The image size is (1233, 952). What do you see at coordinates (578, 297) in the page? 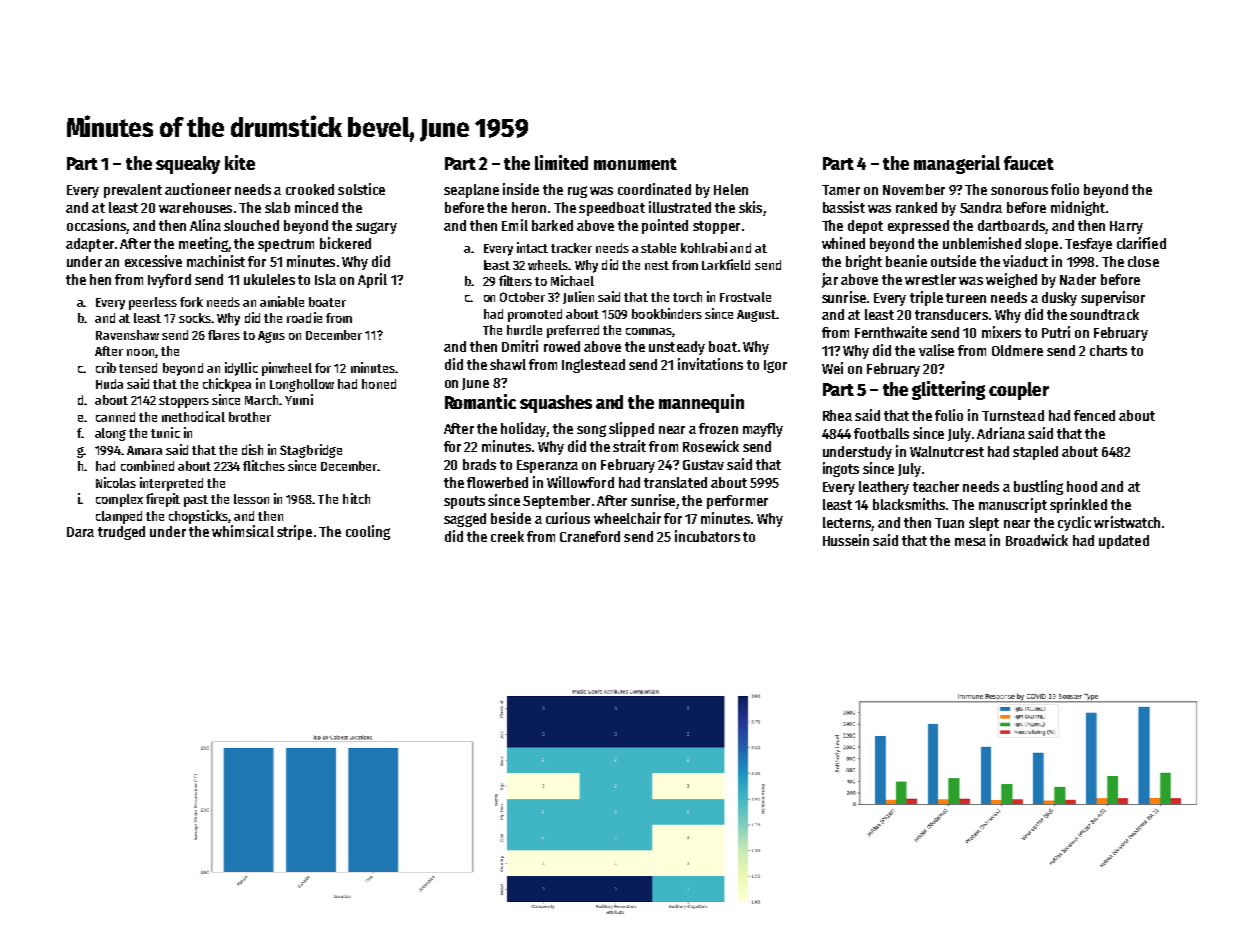
I see `Julien` at bounding box center [578, 297].
